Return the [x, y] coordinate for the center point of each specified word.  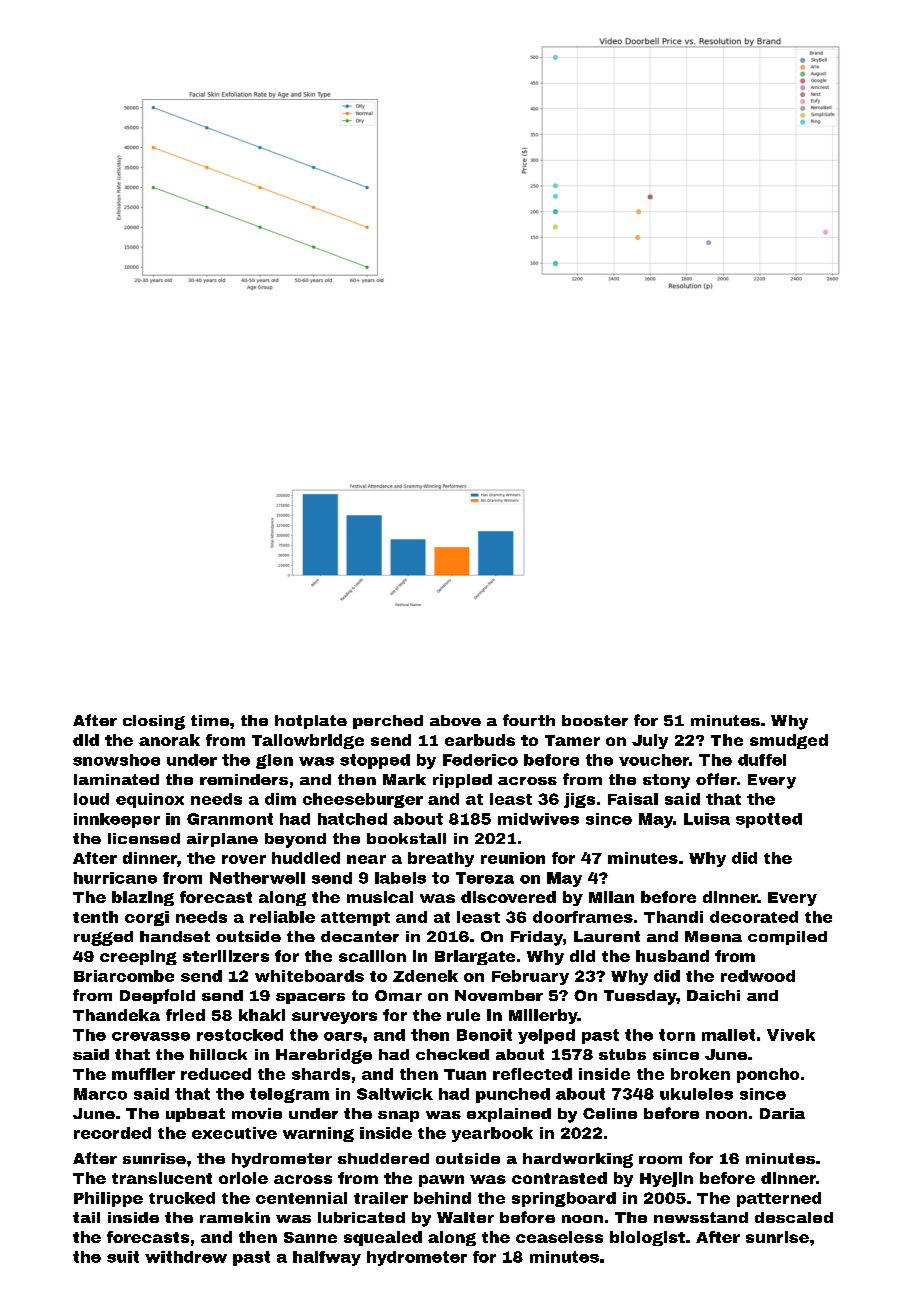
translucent [162, 1178]
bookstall [406, 838]
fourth [529, 720]
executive [234, 1133]
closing [154, 722]
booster [595, 720]
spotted [769, 820]
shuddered [383, 1158]
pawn [441, 1181]
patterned [779, 1199]
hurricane [115, 878]
